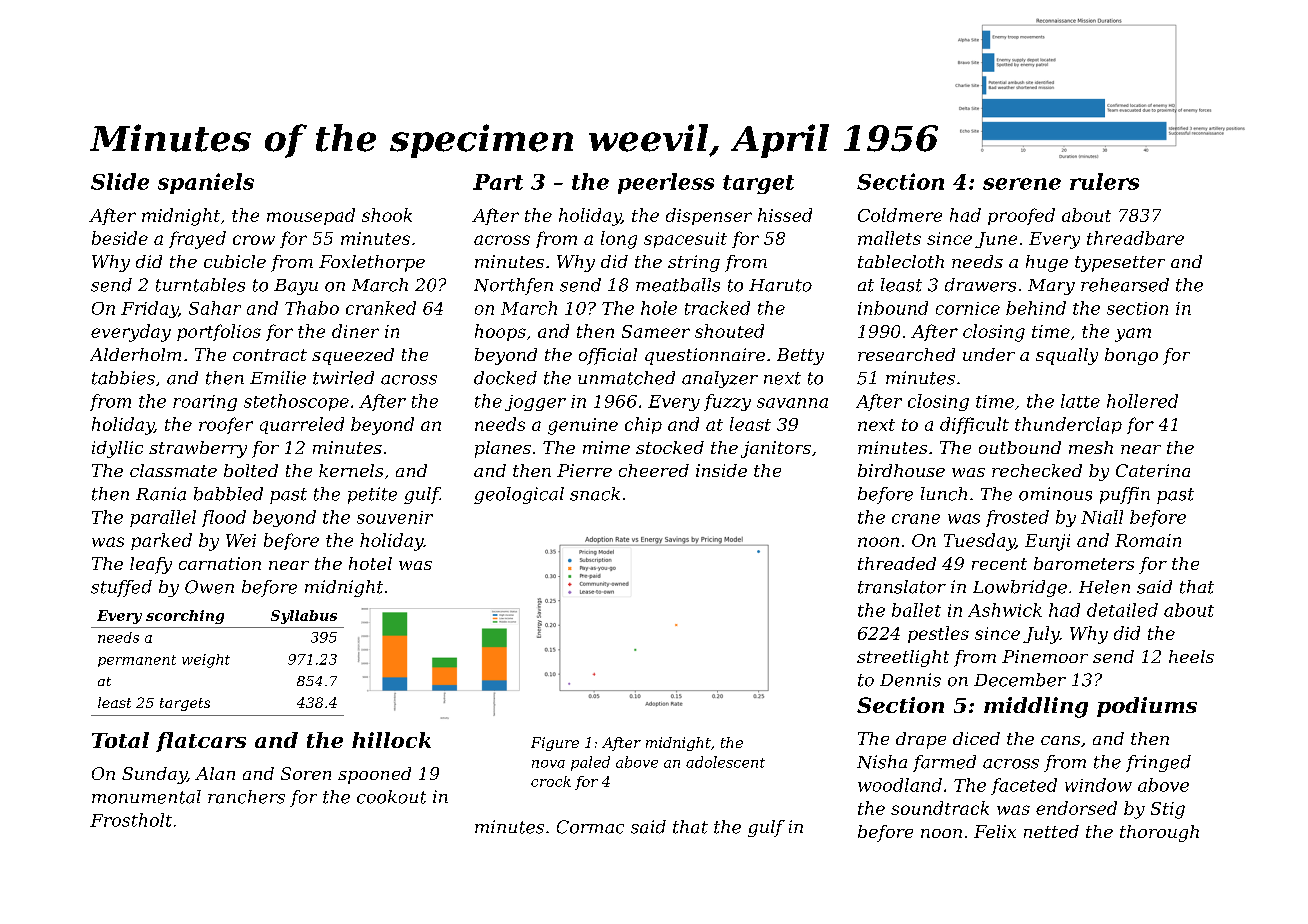 Image resolution: width=1308 pixels, height=924 pixels. What do you see at coordinates (666, 183) in the screenshot?
I see `peerless` at bounding box center [666, 183].
